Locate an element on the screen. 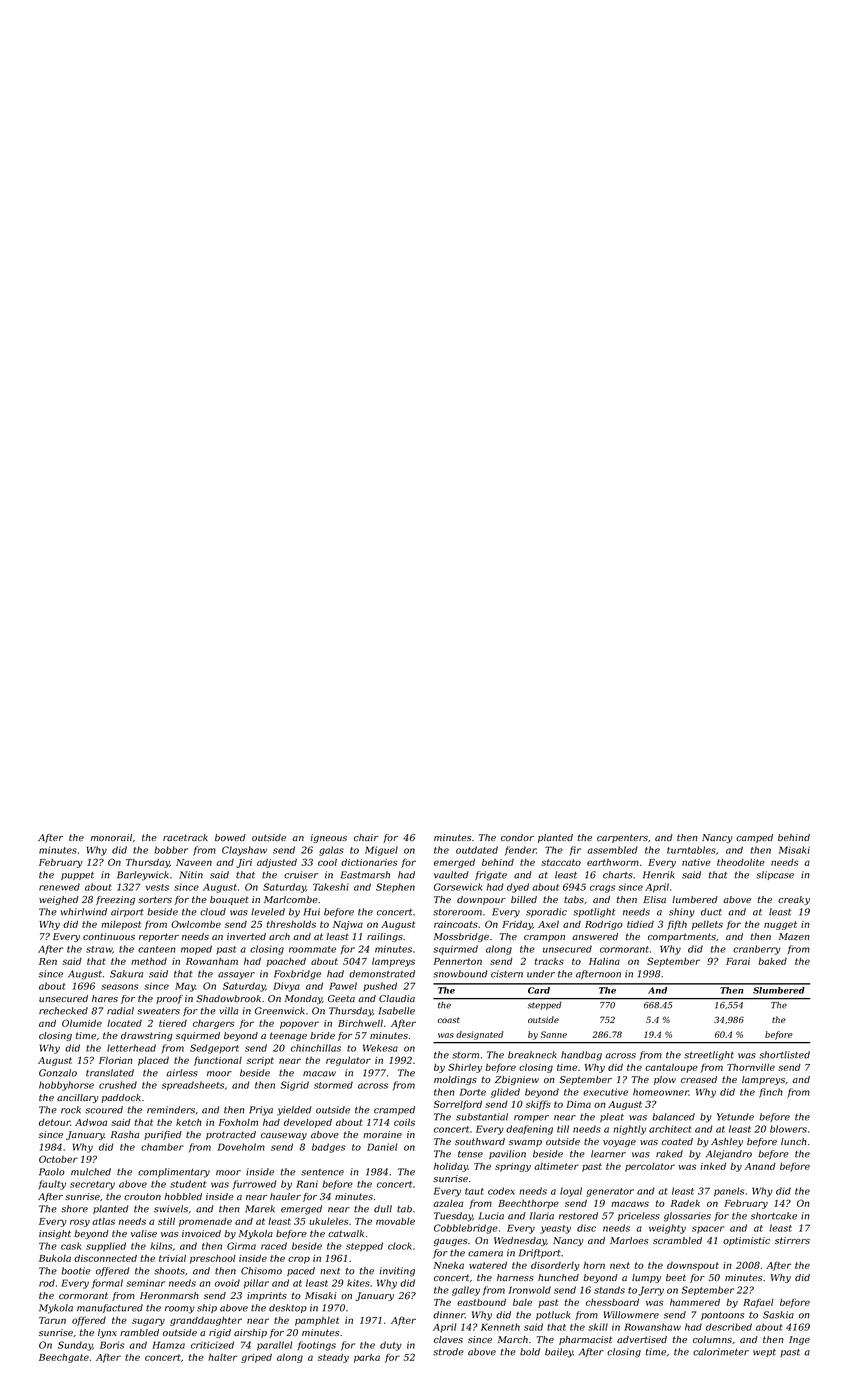 The image size is (849, 1400). dictionaries is located at coordinates (369, 862).
